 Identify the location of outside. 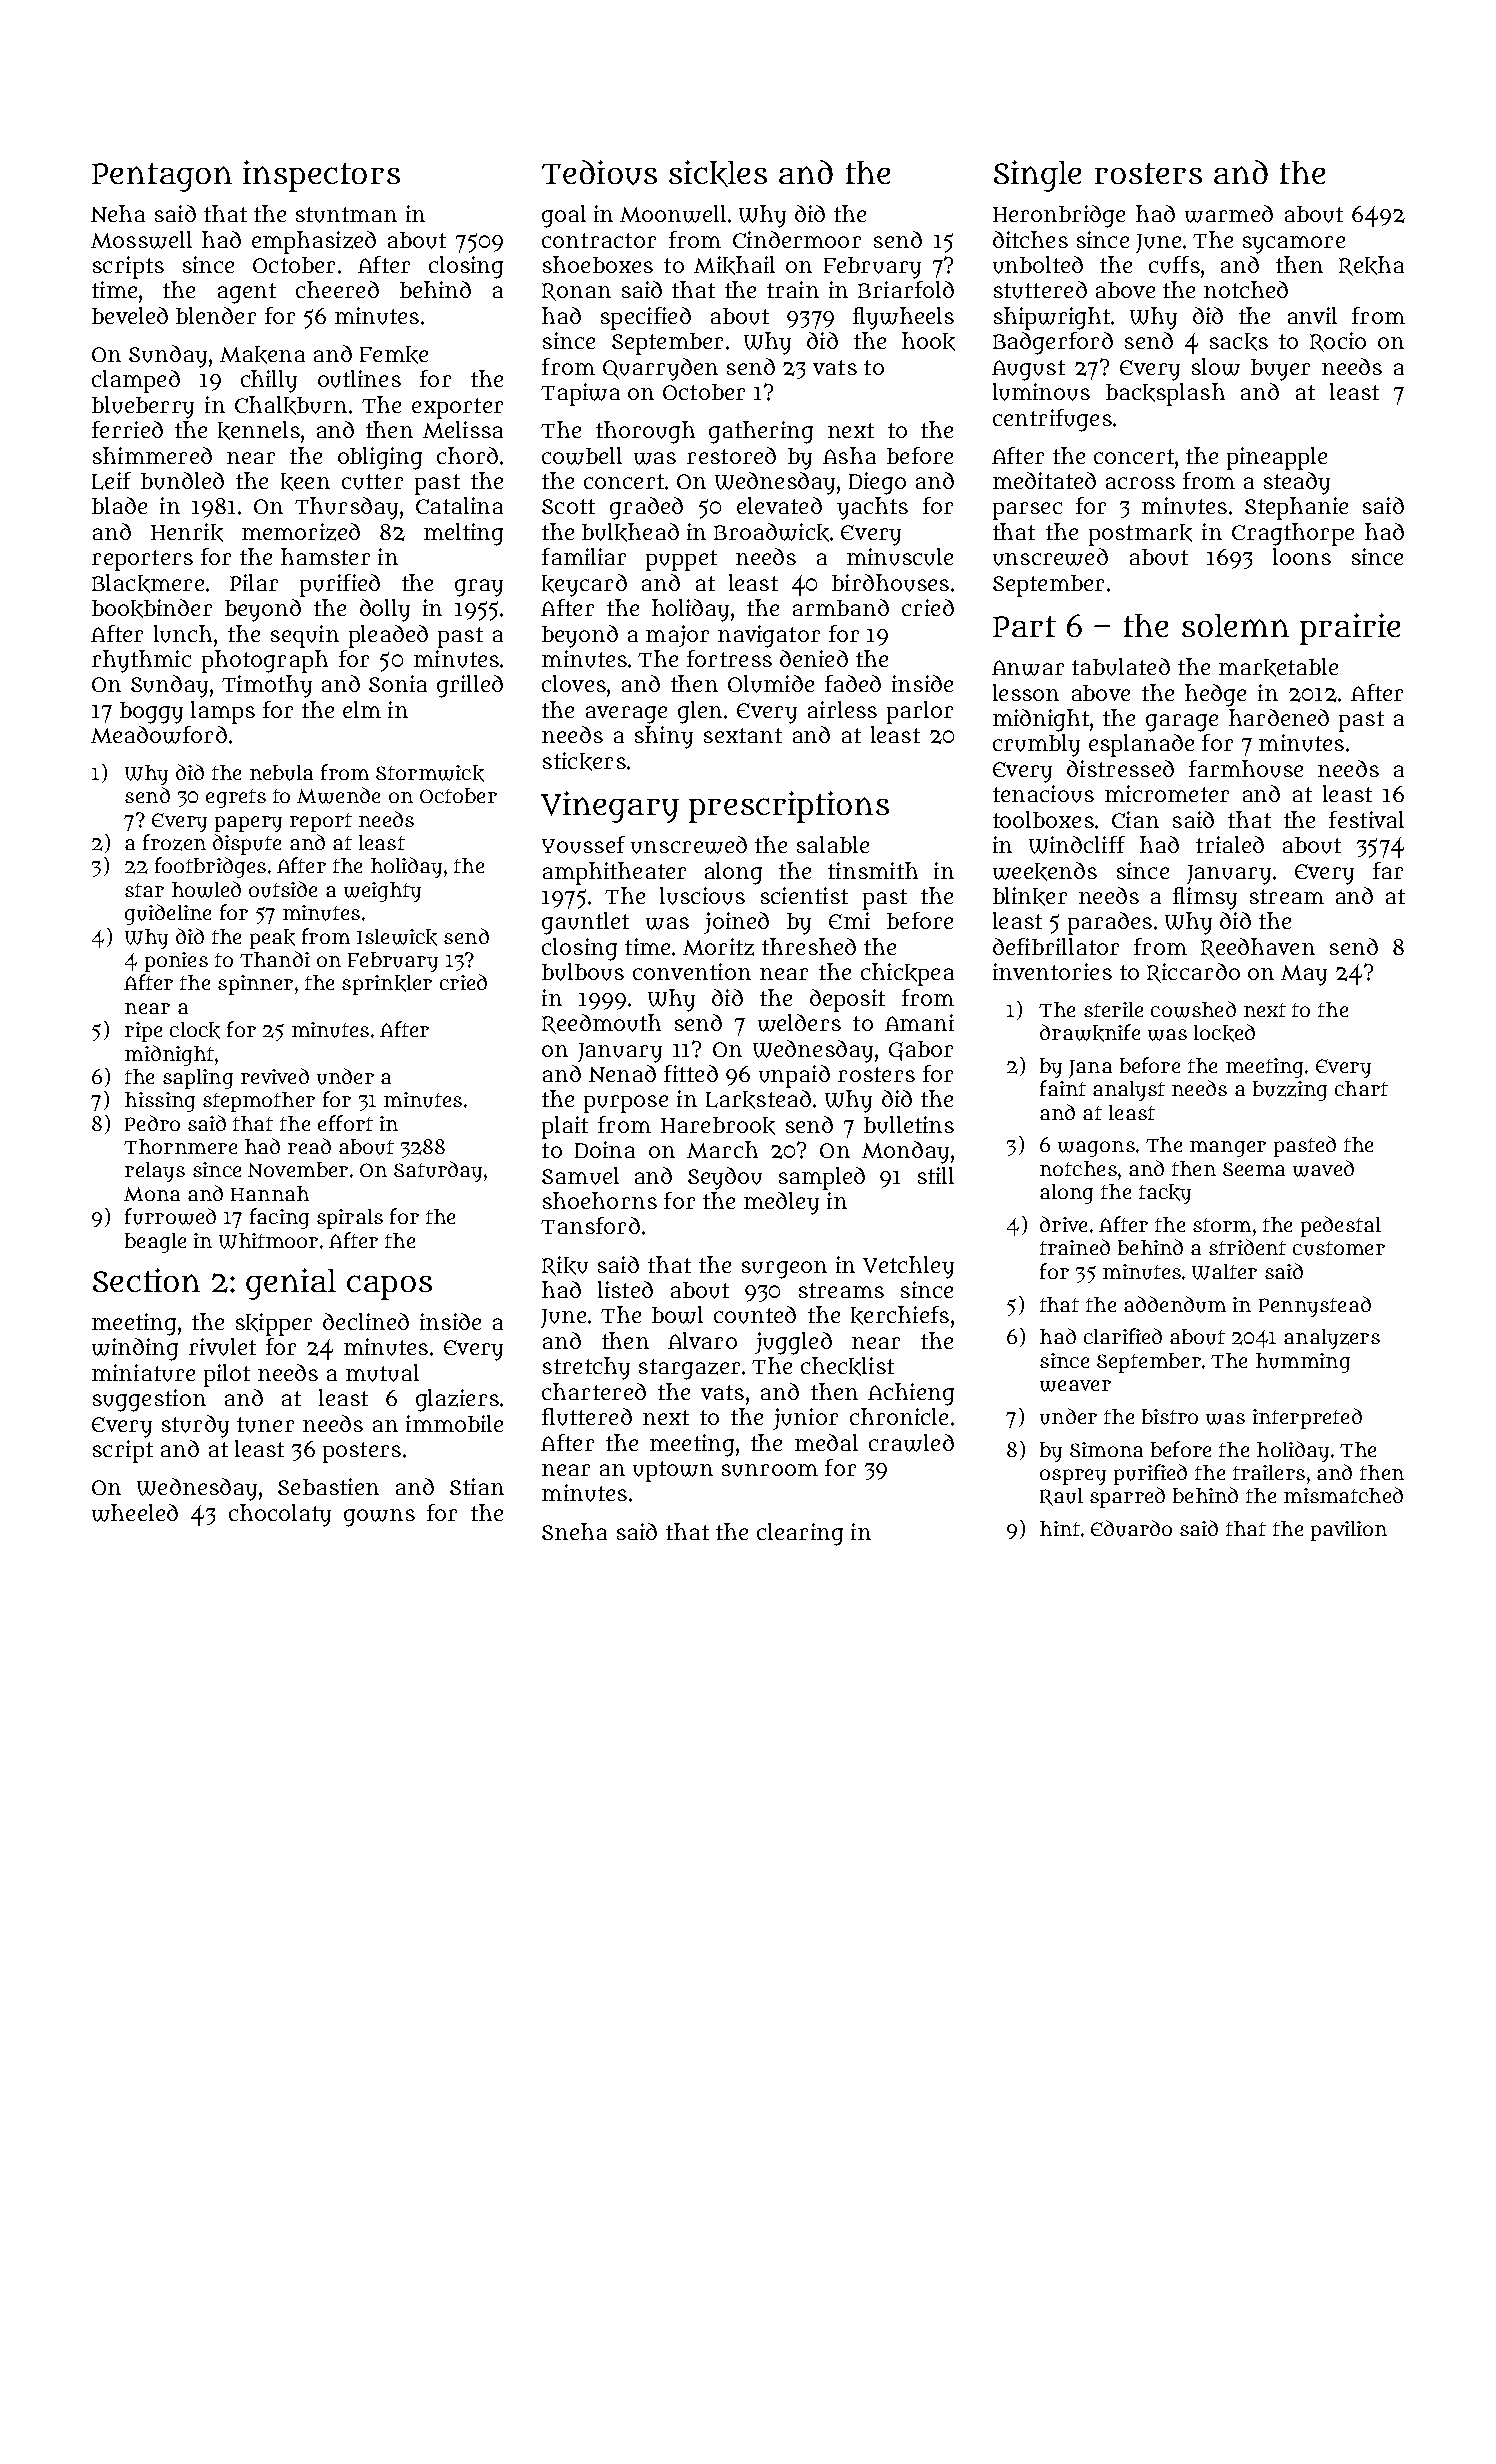
(283, 889).
